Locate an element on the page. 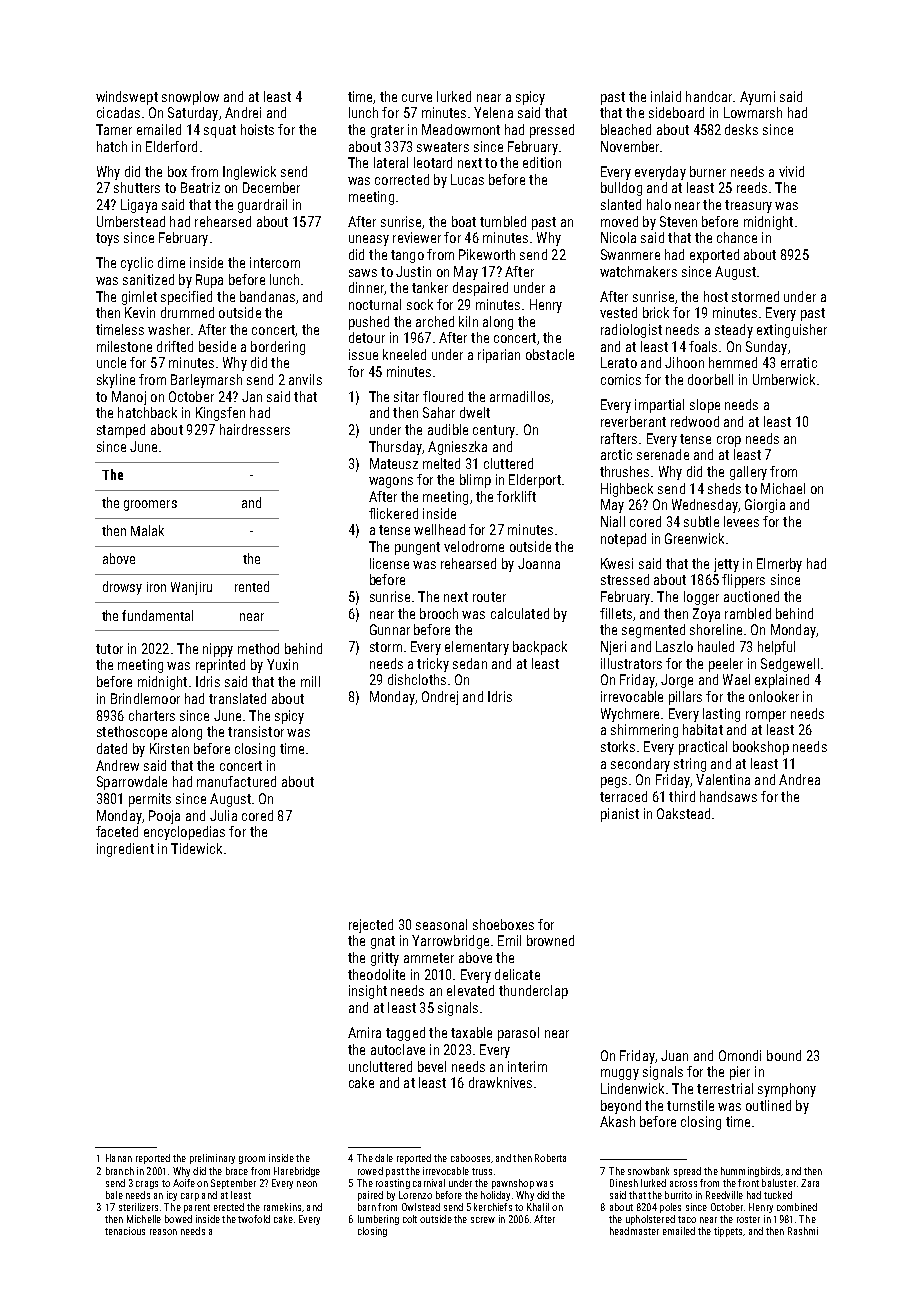  windswept is located at coordinates (127, 98).
